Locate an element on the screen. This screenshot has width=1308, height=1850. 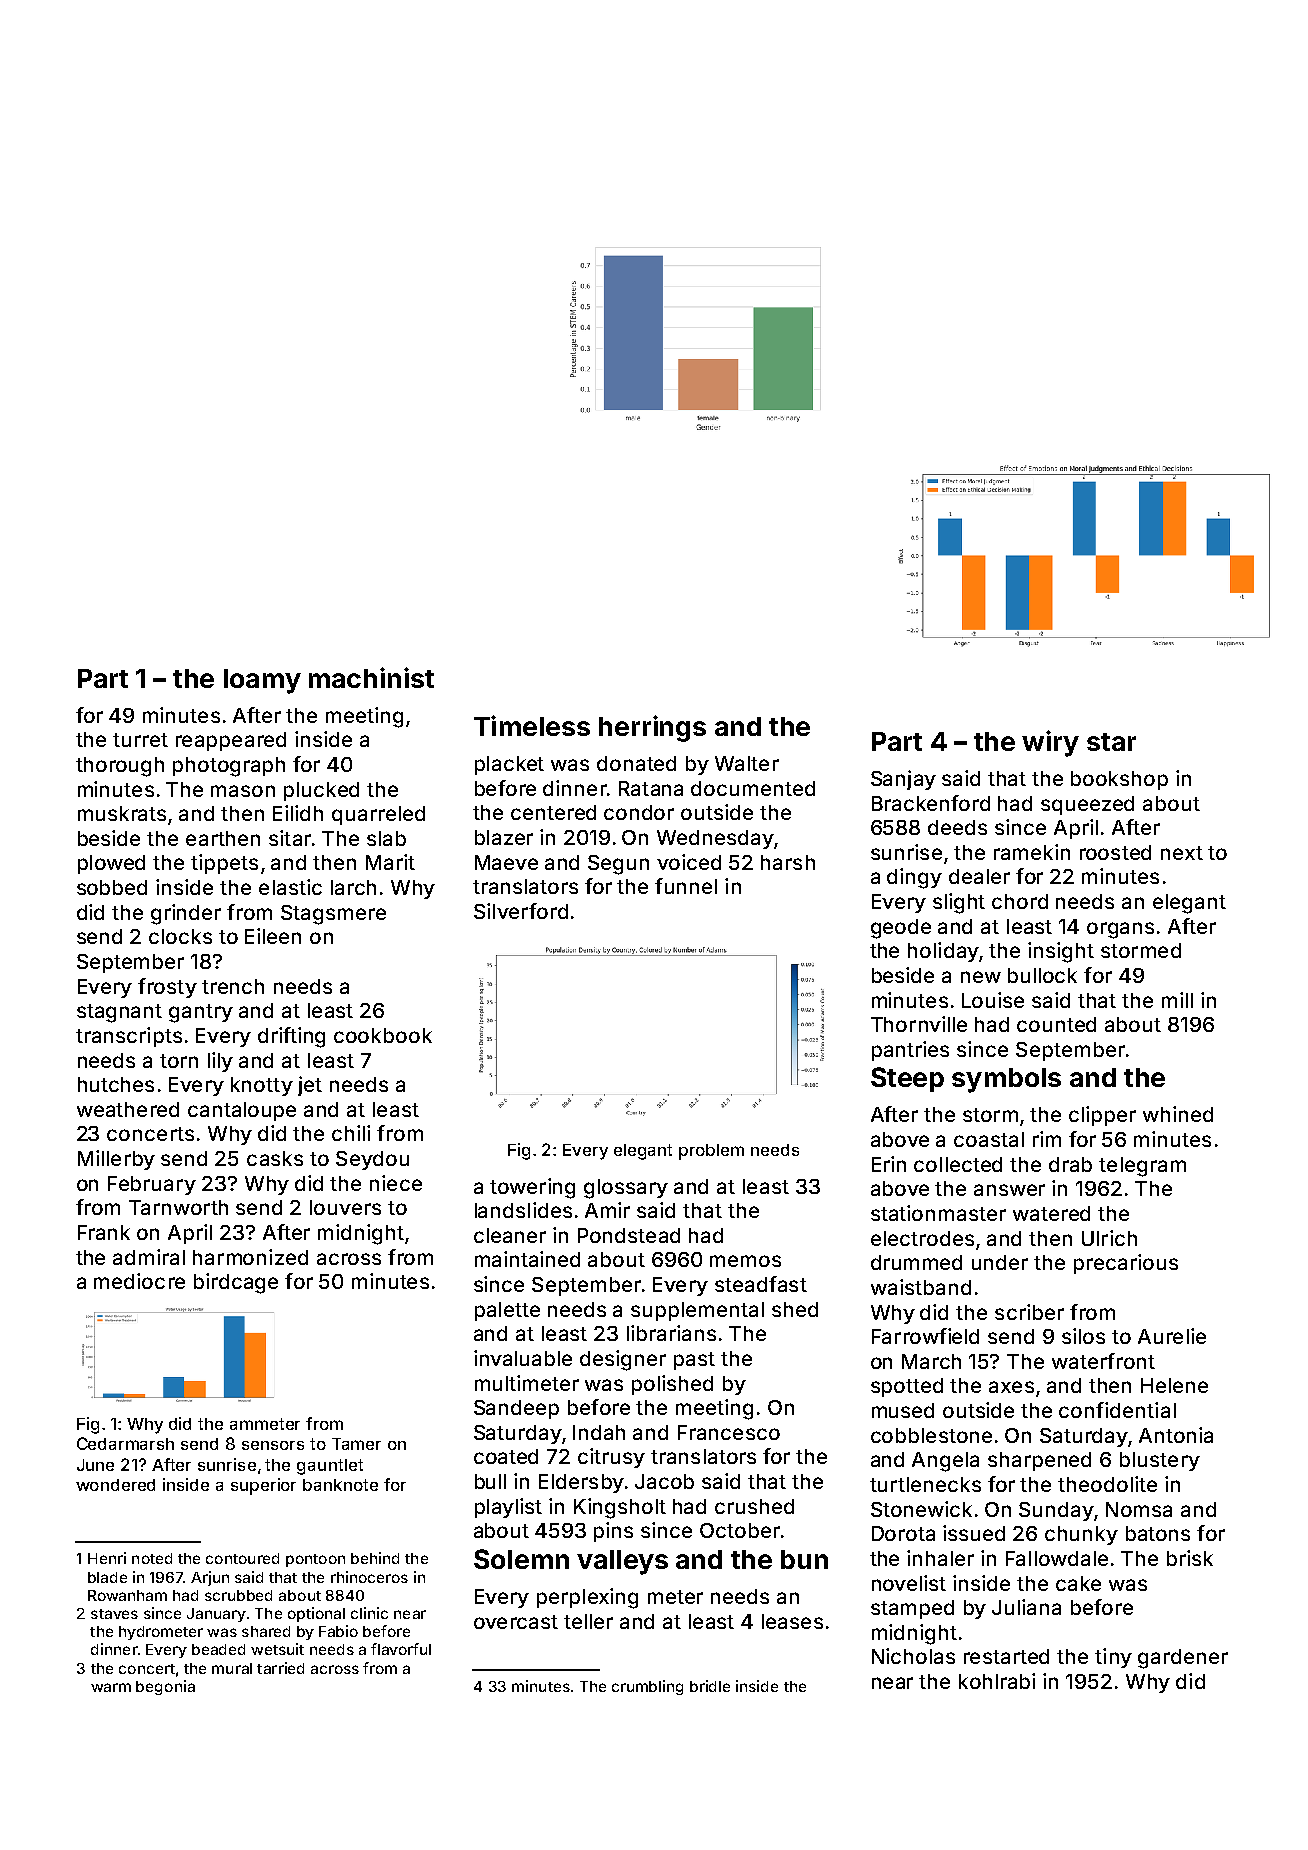
cookbook is located at coordinates (383, 1035).
